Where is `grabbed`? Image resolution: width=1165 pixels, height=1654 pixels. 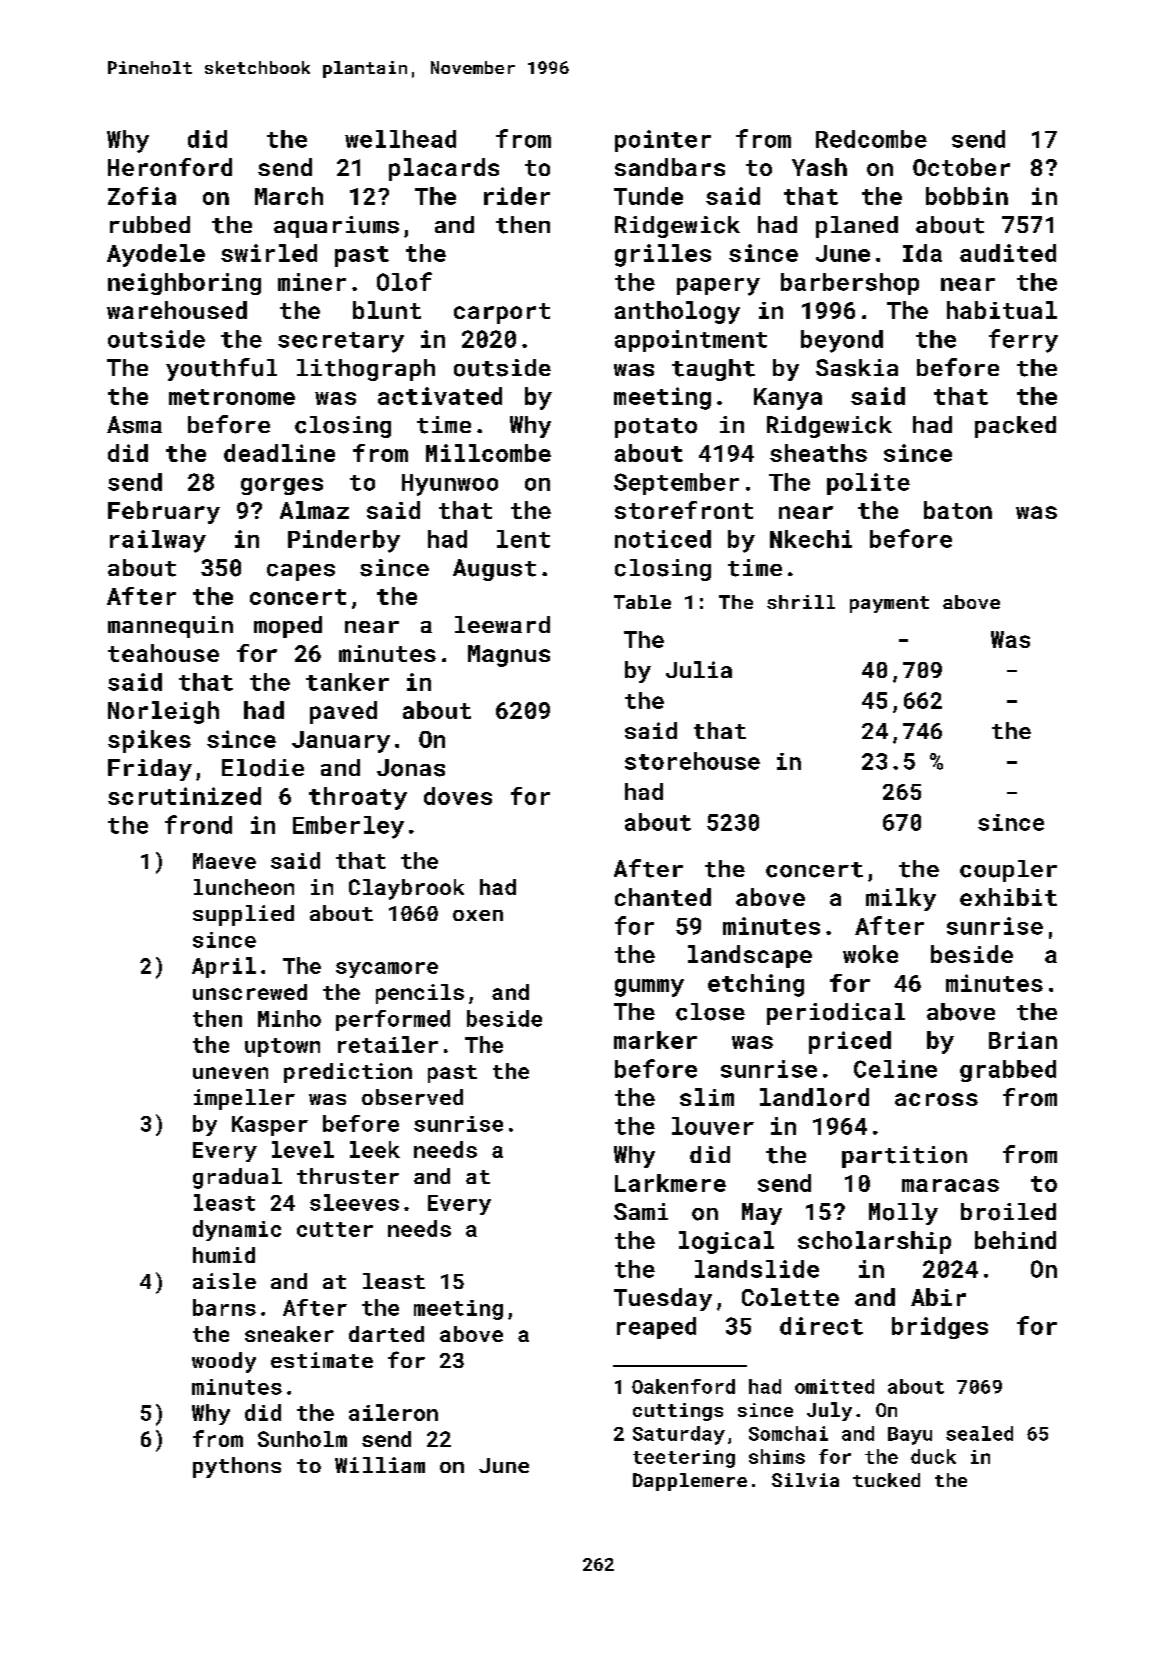 grabbed is located at coordinates (1008, 1071).
